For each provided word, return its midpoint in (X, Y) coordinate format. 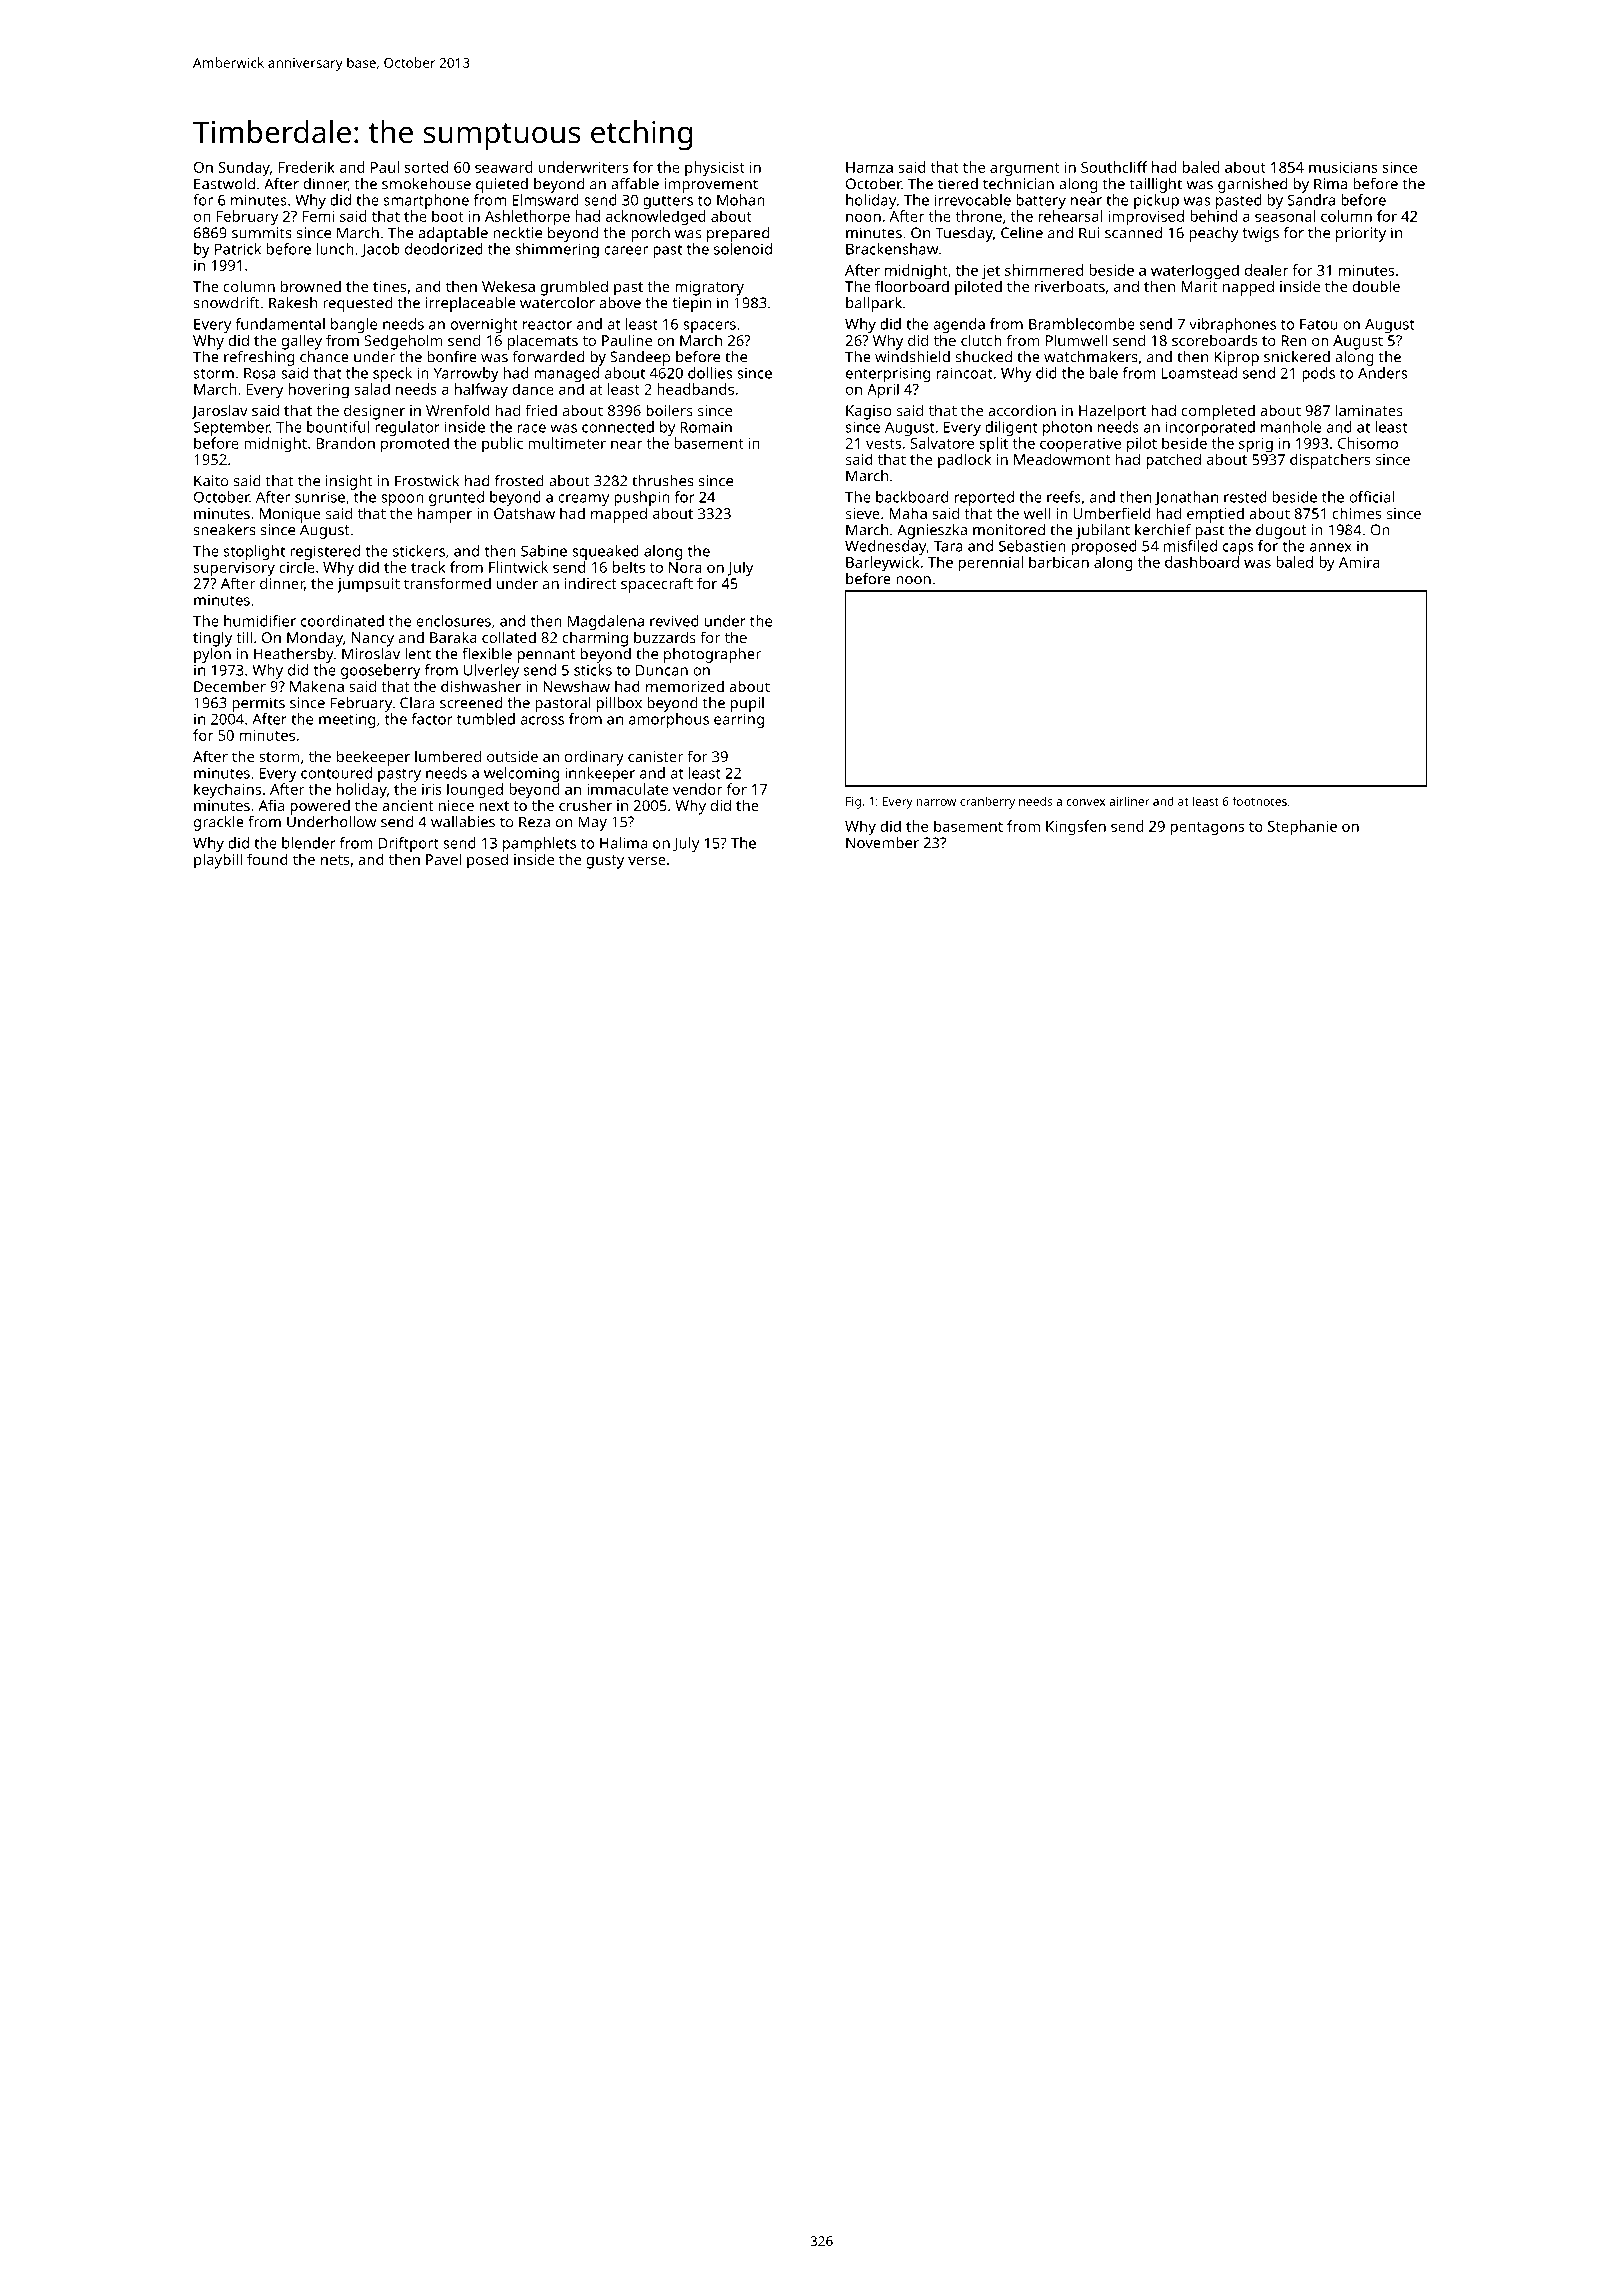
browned (311, 286)
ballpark (874, 304)
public (502, 445)
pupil (747, 704)
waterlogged (1195, 272)
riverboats (1070, 286)
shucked (983, 357)
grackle (219, 823)
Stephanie (1302, 828)
